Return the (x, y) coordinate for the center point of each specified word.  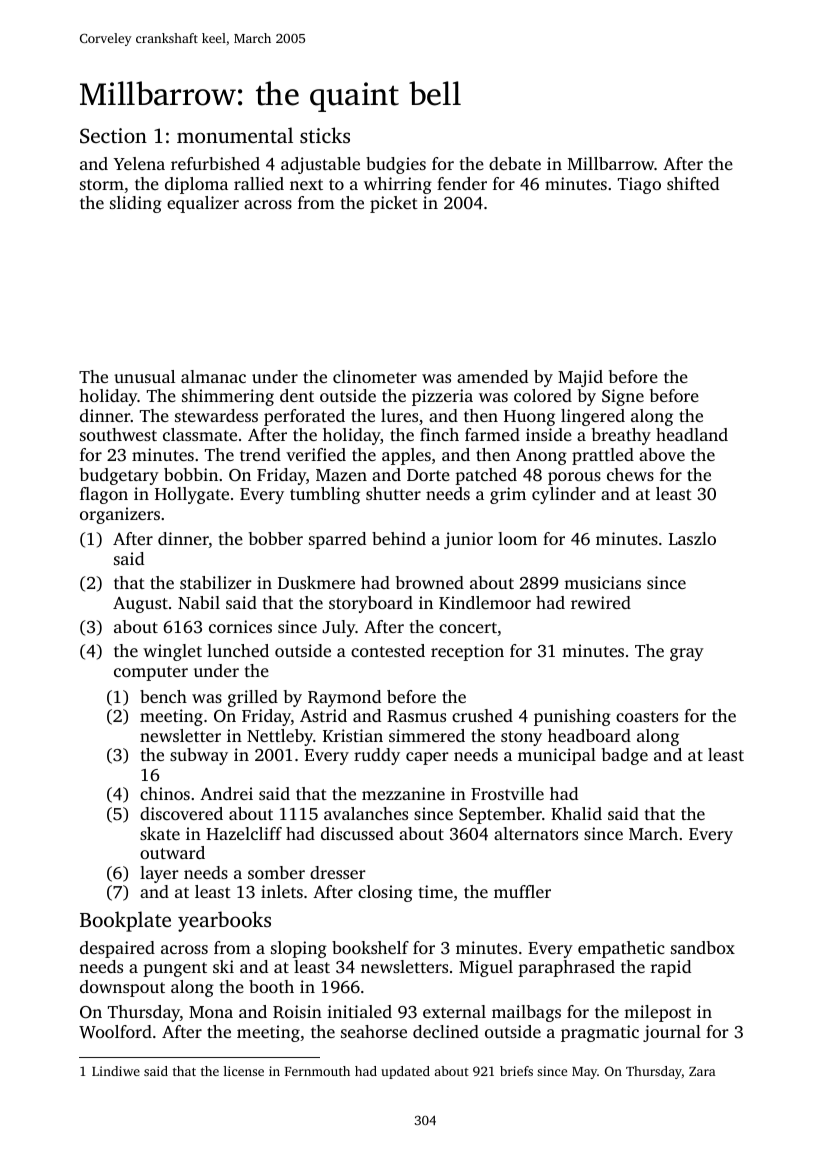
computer (151, 673)
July (339, 628)
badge (625, 756)
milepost (657, 1013)
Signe (623, 397)
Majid (580, 378)
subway (199, 756)
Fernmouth (317, 1071)
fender (462, 183)
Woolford (115, 1032)
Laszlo (692, 538)
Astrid (323, 715)
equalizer (203, 204)
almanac (213, 376)
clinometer (375, 376)
